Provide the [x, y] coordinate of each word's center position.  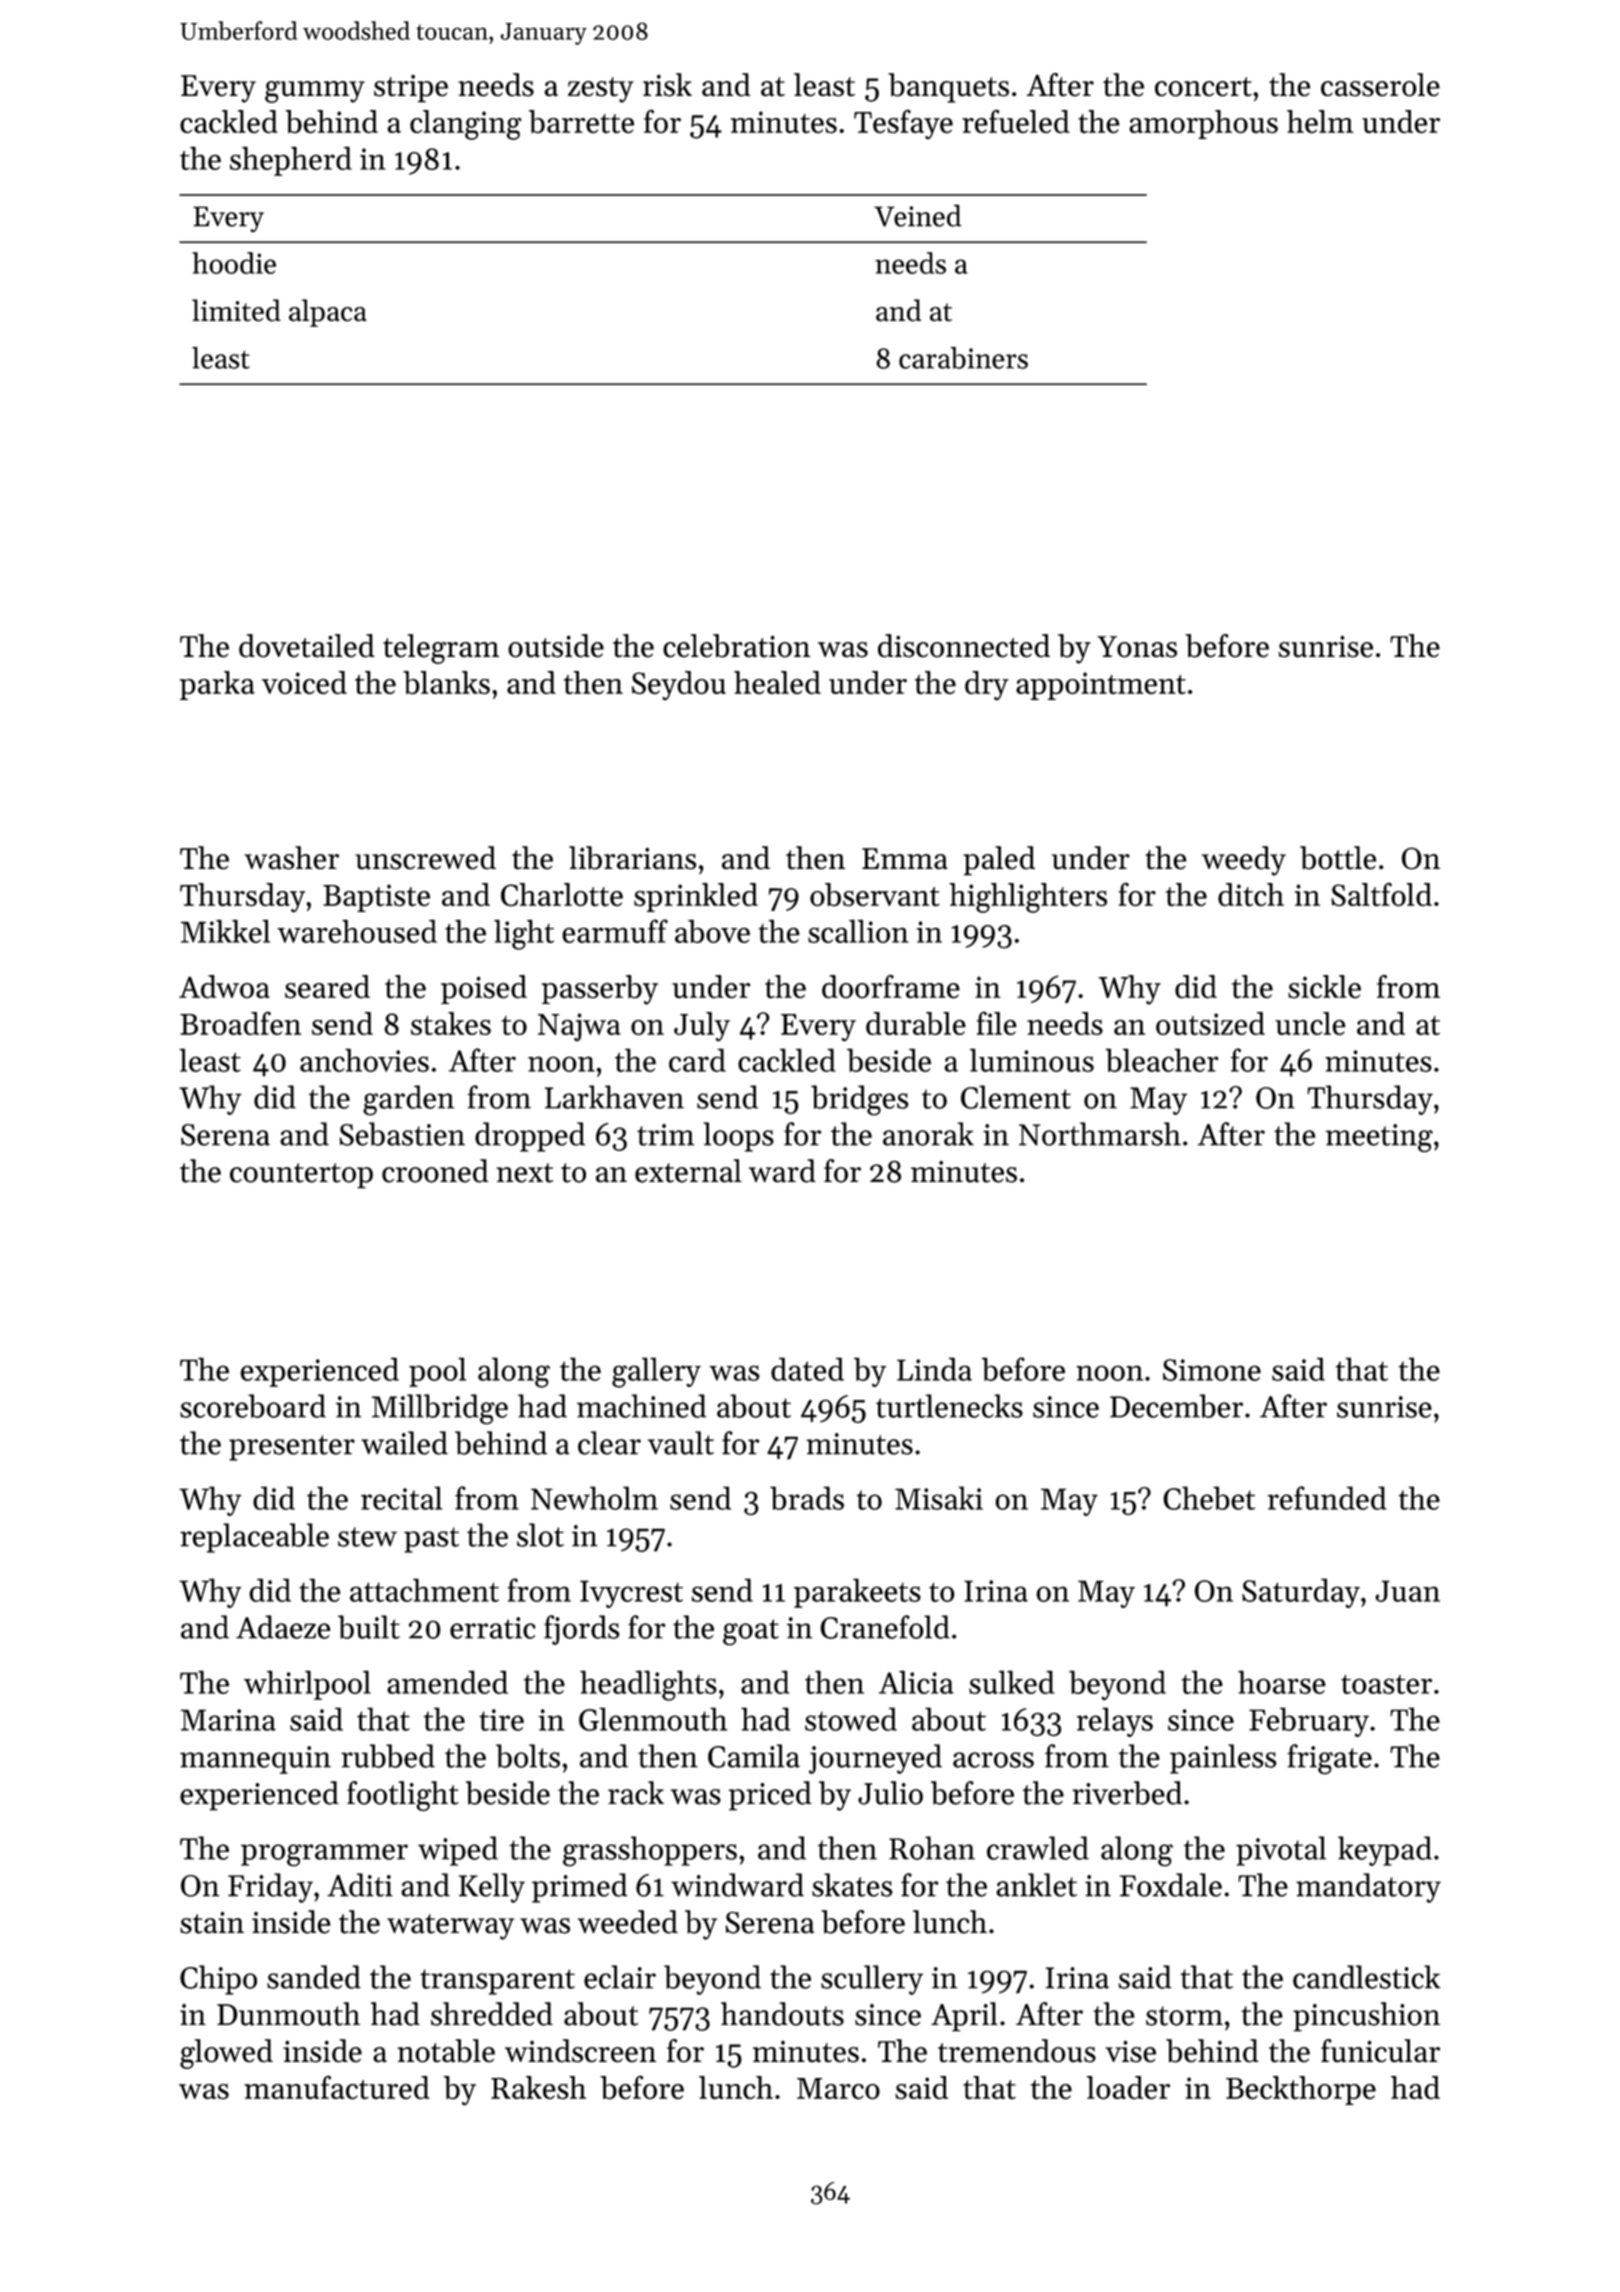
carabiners [963, 358]
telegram [441, 649]
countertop [301, 1176]
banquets [948, 88]
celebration [736, 646]
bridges [860, 1100]
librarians [632, 858]
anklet [1036, 1885]
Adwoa [224, 987]
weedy [1244, 861]
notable [446, 2051]
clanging [465, 125]
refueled [1016, 121]
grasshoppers [650, 1851]
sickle [1324, 987]
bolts [528, 1756]
